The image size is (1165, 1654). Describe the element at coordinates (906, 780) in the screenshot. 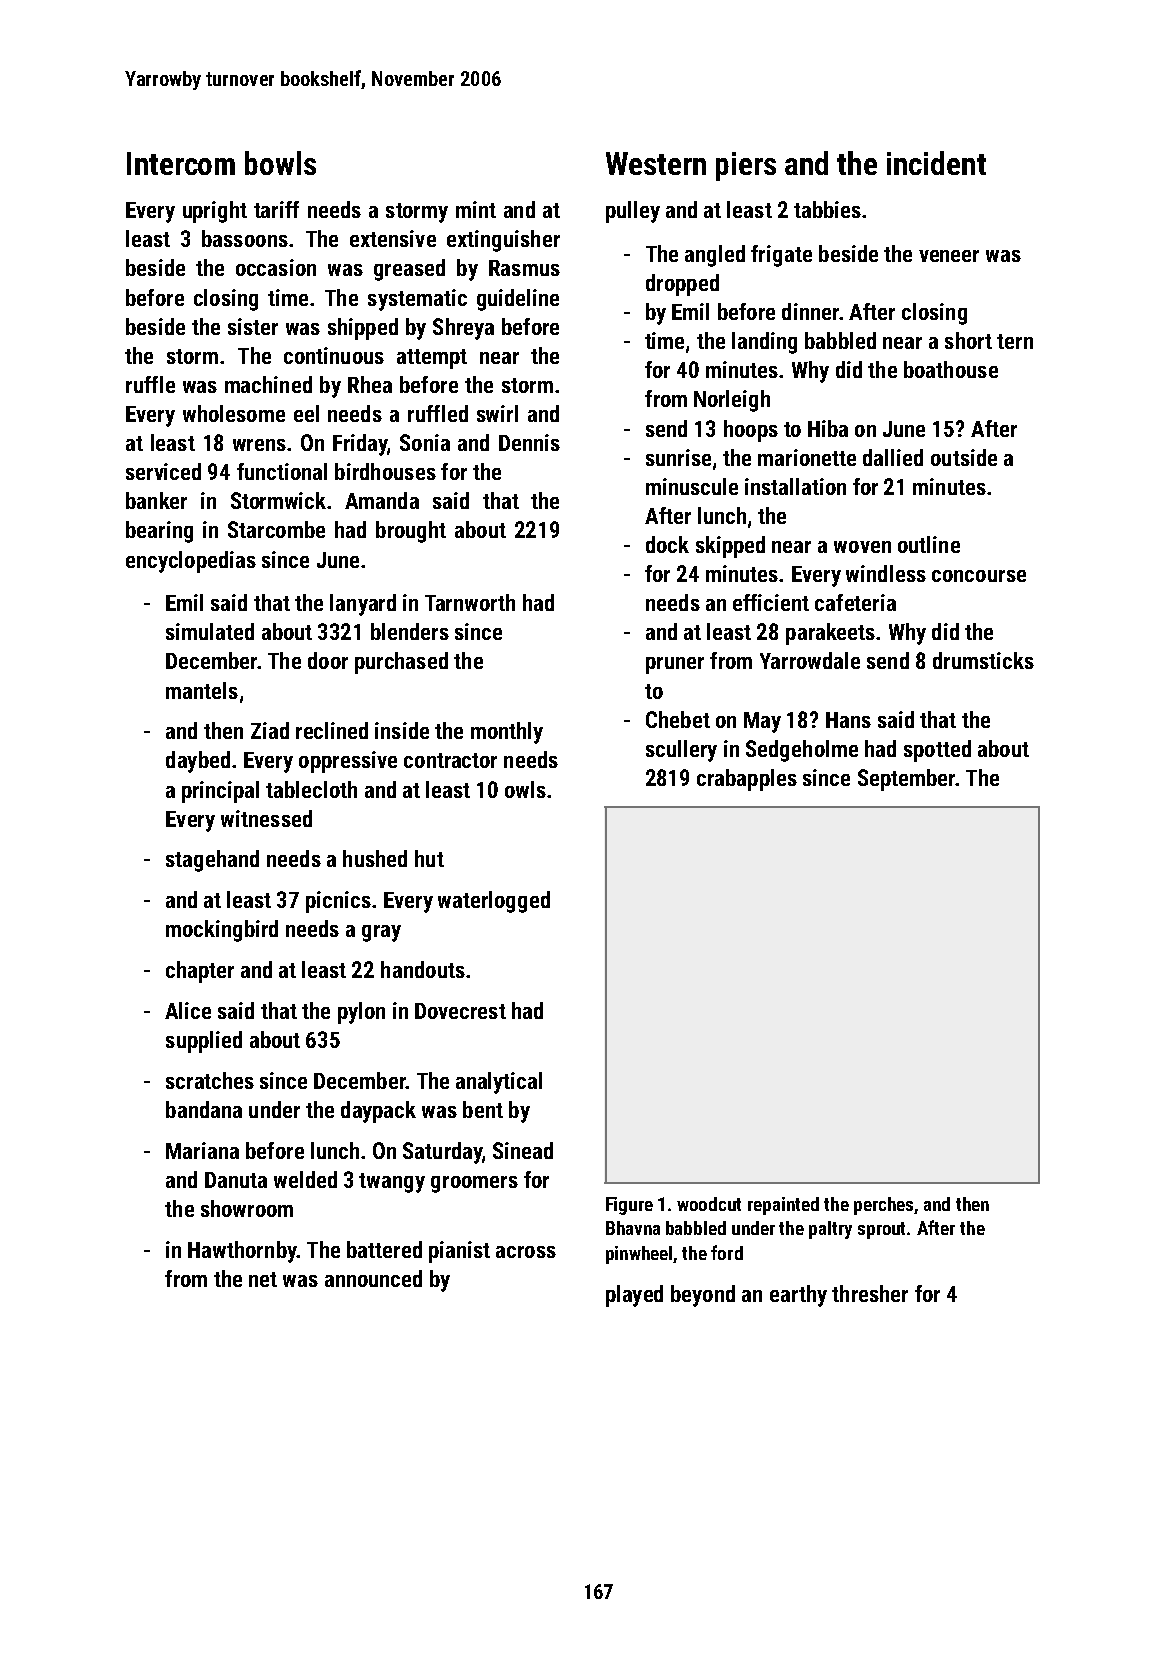

I see `September` at that location.
